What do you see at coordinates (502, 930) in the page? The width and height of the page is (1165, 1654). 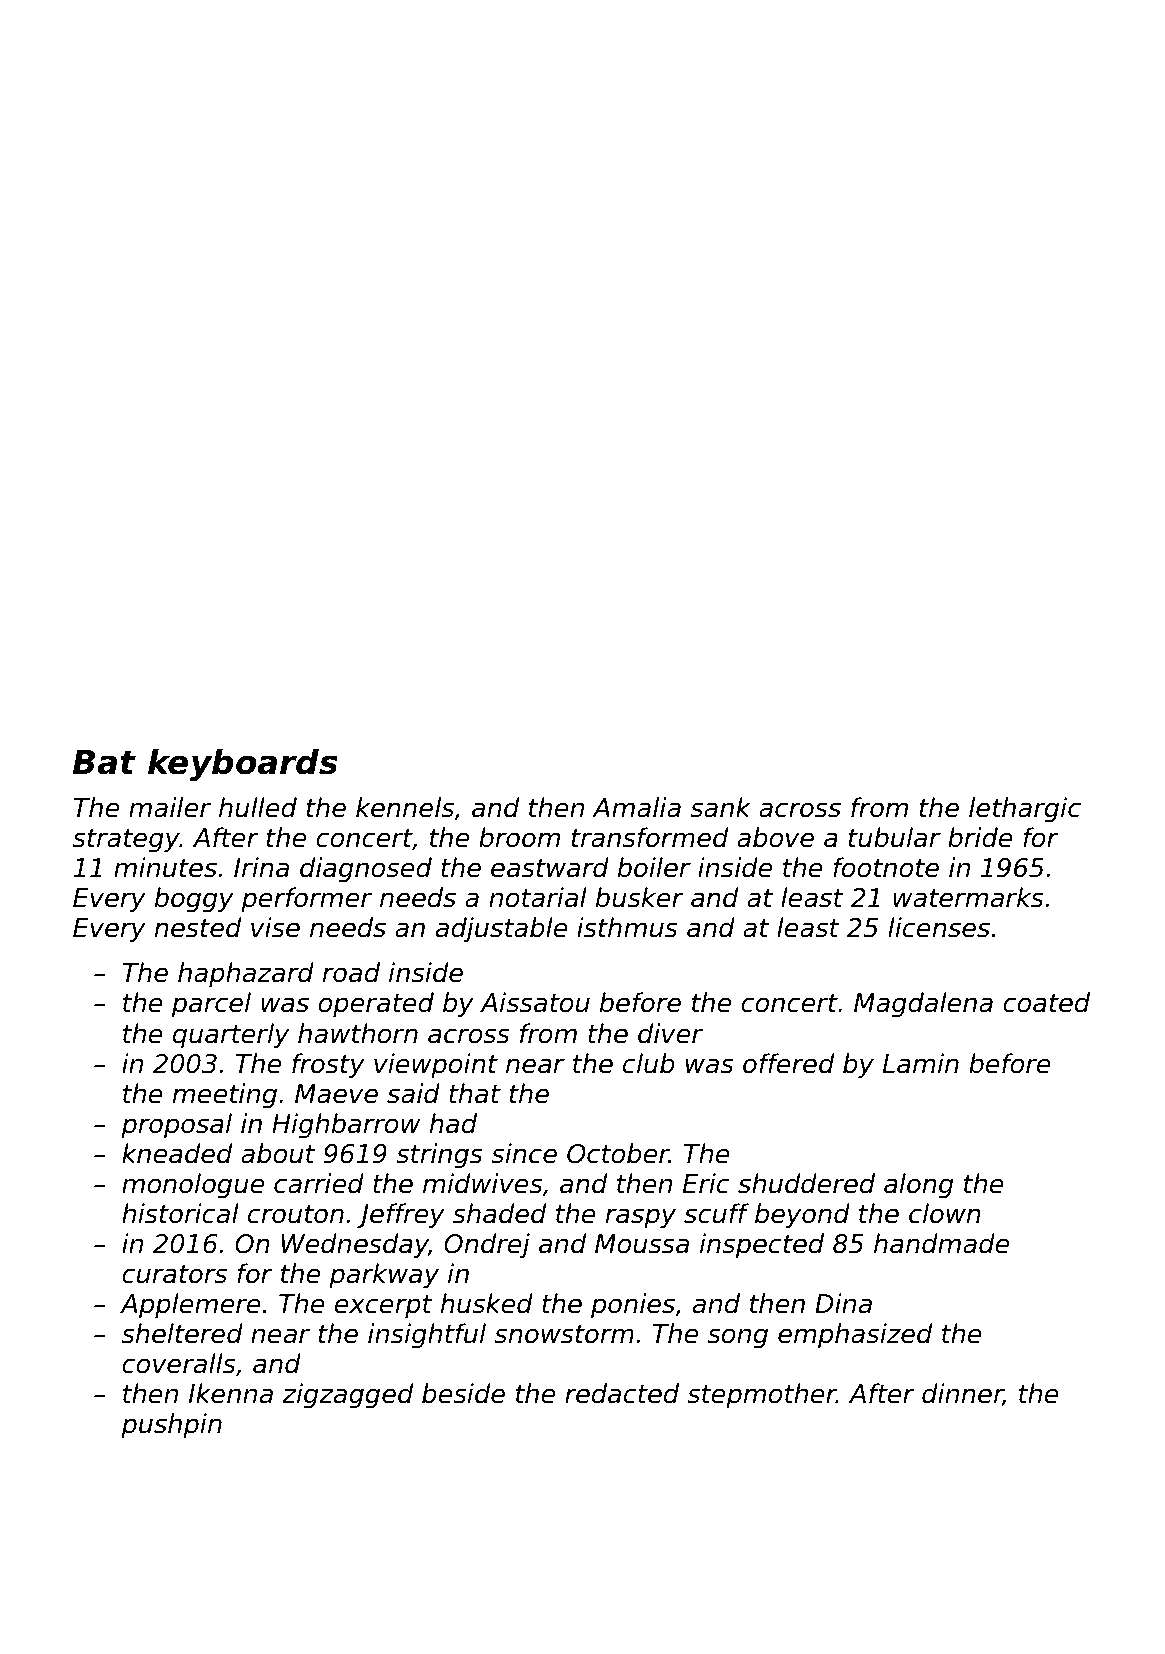 I see `adjustable` at bounding box center [502, 930].
